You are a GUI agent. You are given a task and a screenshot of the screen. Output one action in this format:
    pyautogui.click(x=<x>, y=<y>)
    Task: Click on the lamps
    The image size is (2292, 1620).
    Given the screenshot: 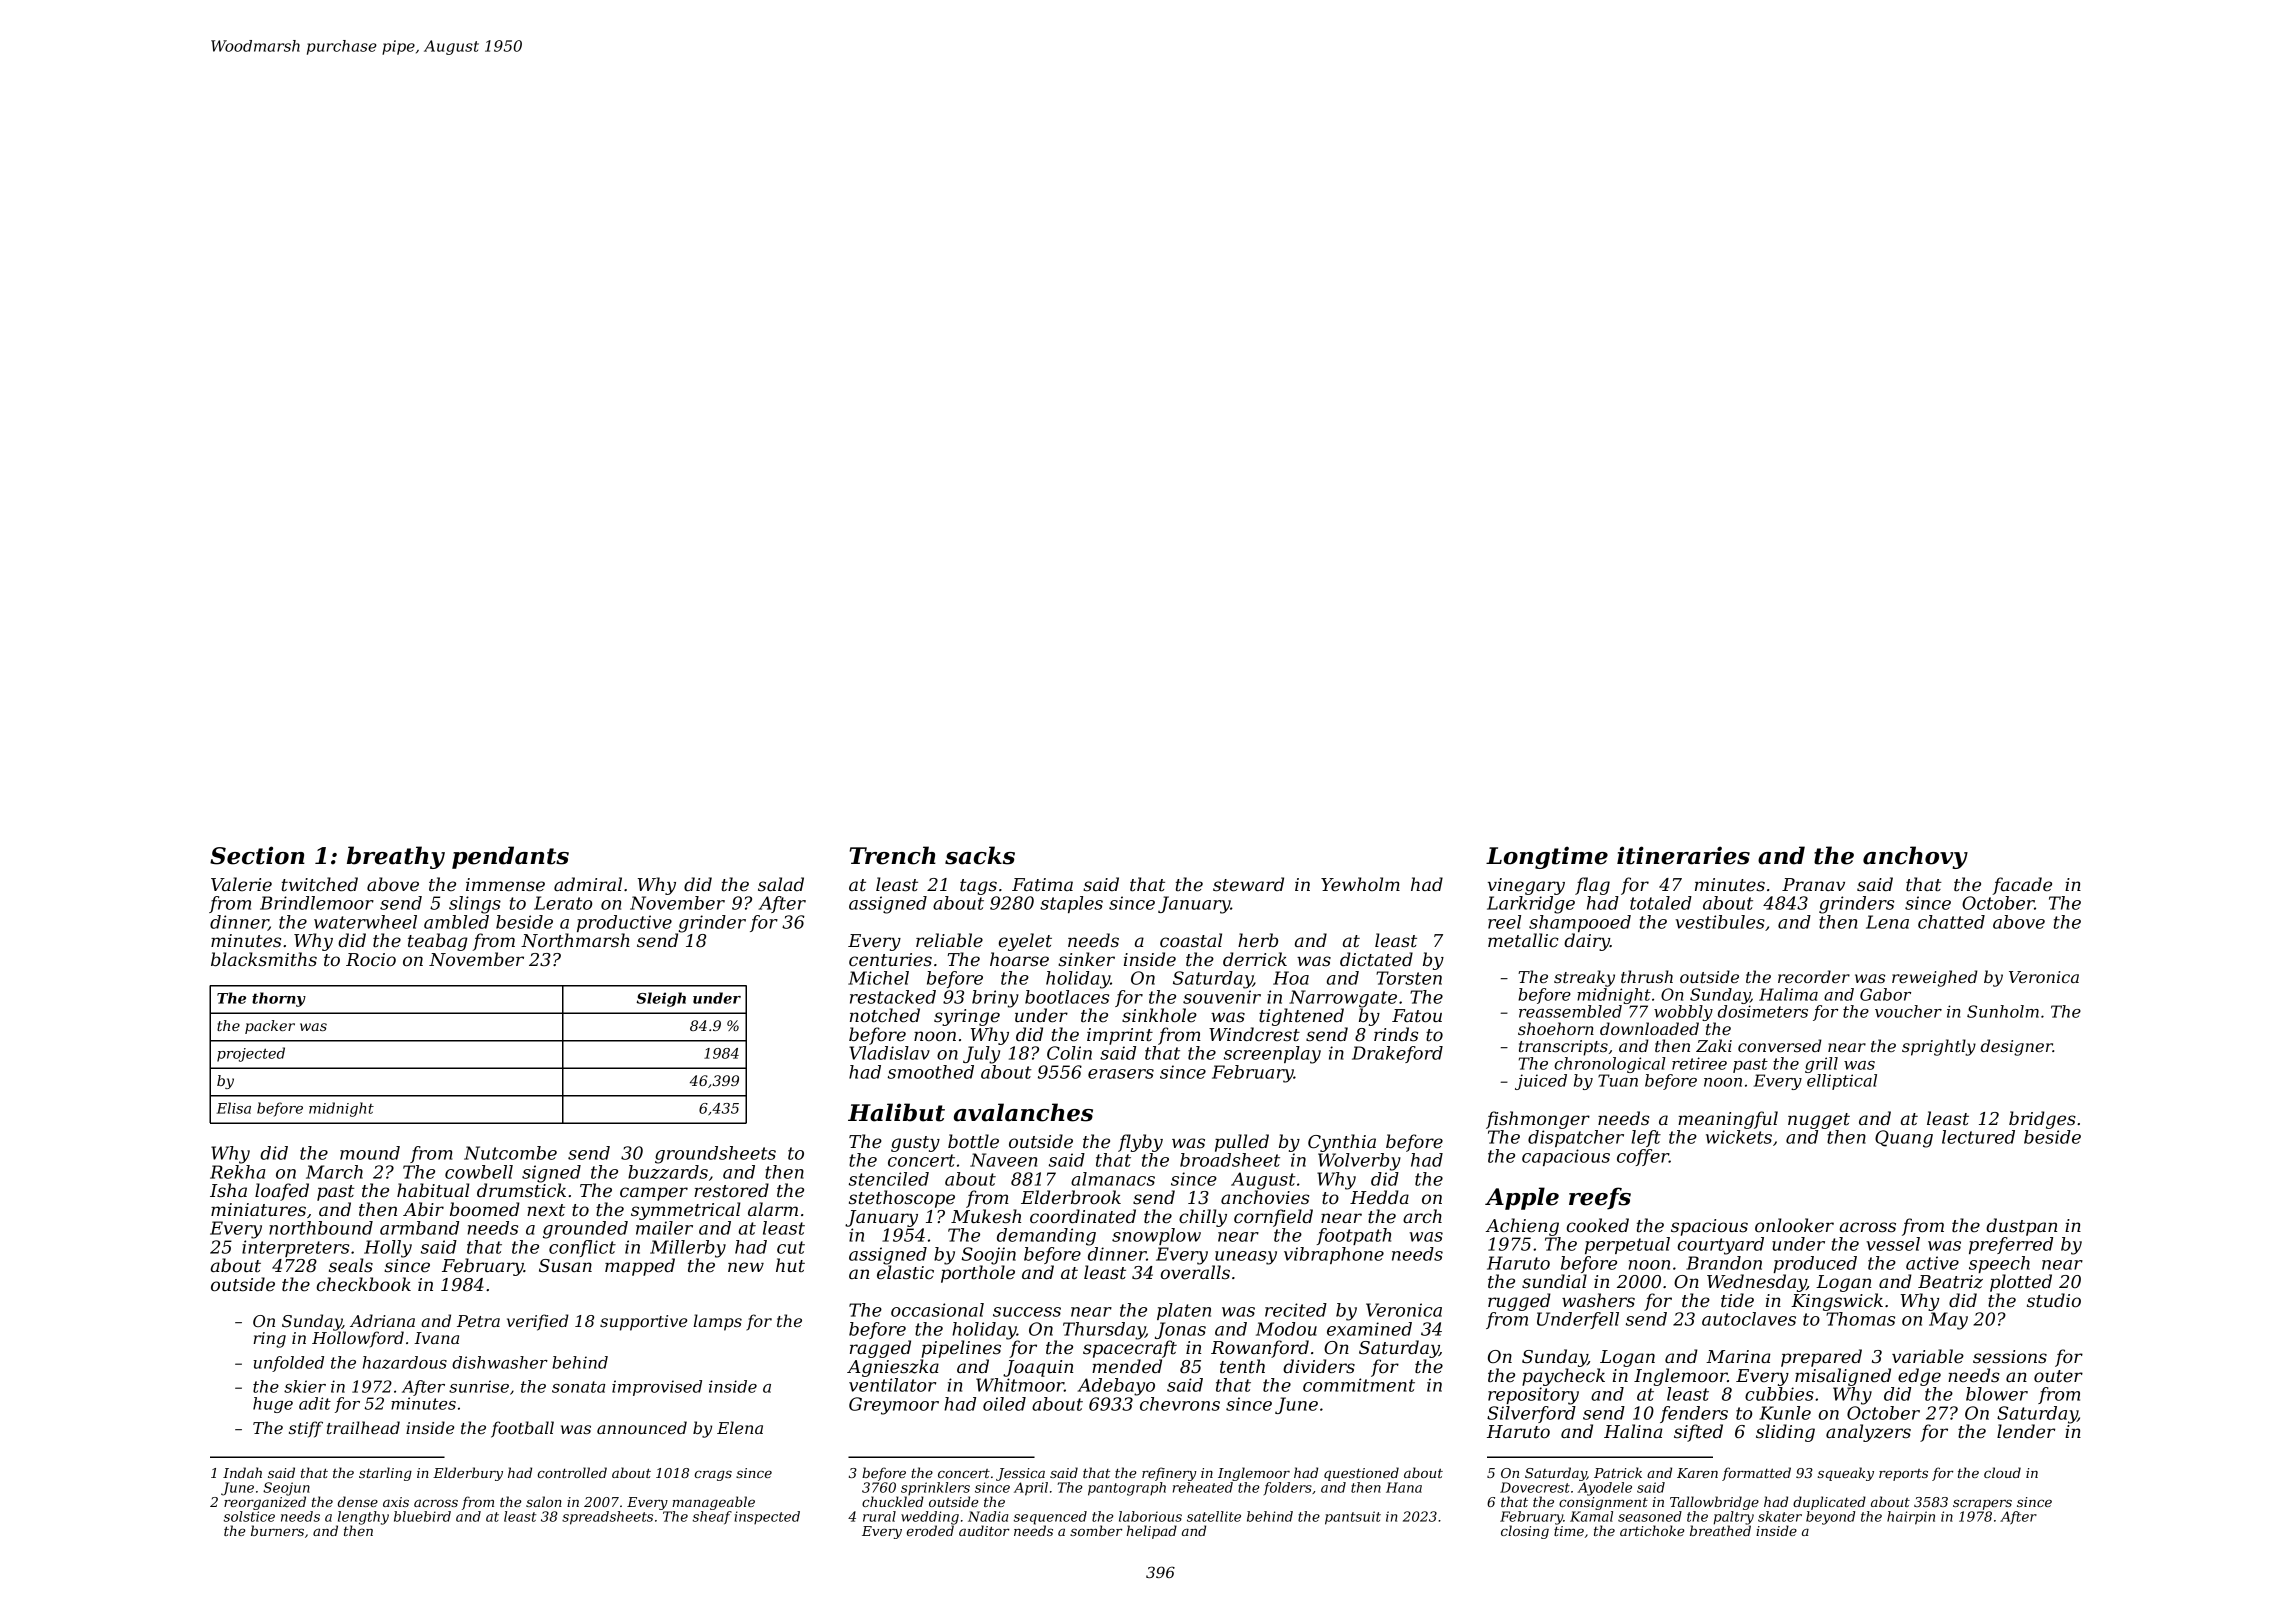 What is the action you would take?
    pyautogui.click(x=717, y=1322)
